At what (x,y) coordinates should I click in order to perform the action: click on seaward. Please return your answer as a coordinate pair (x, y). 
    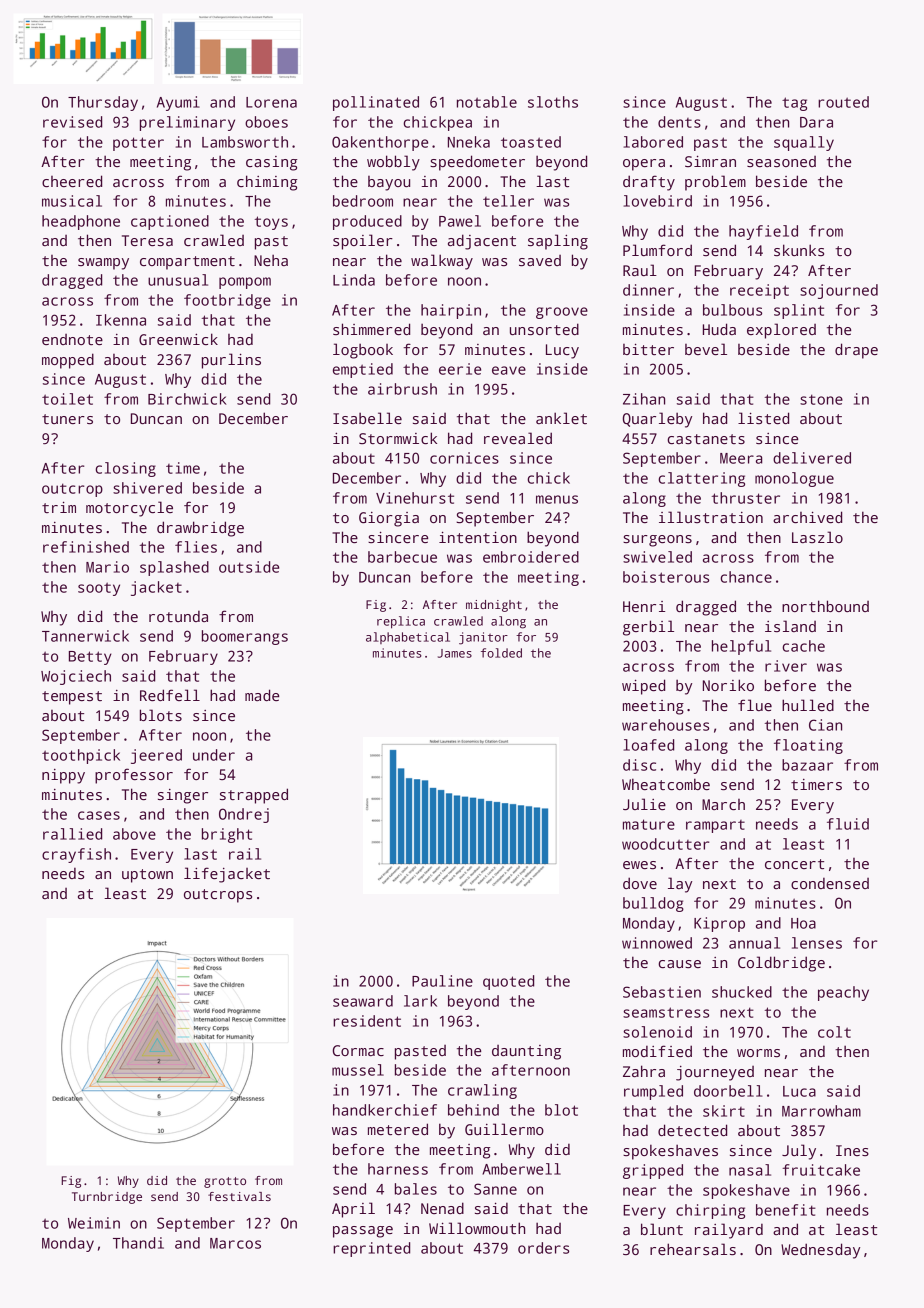
    Looking at the image, I should click on (363, 1001).
